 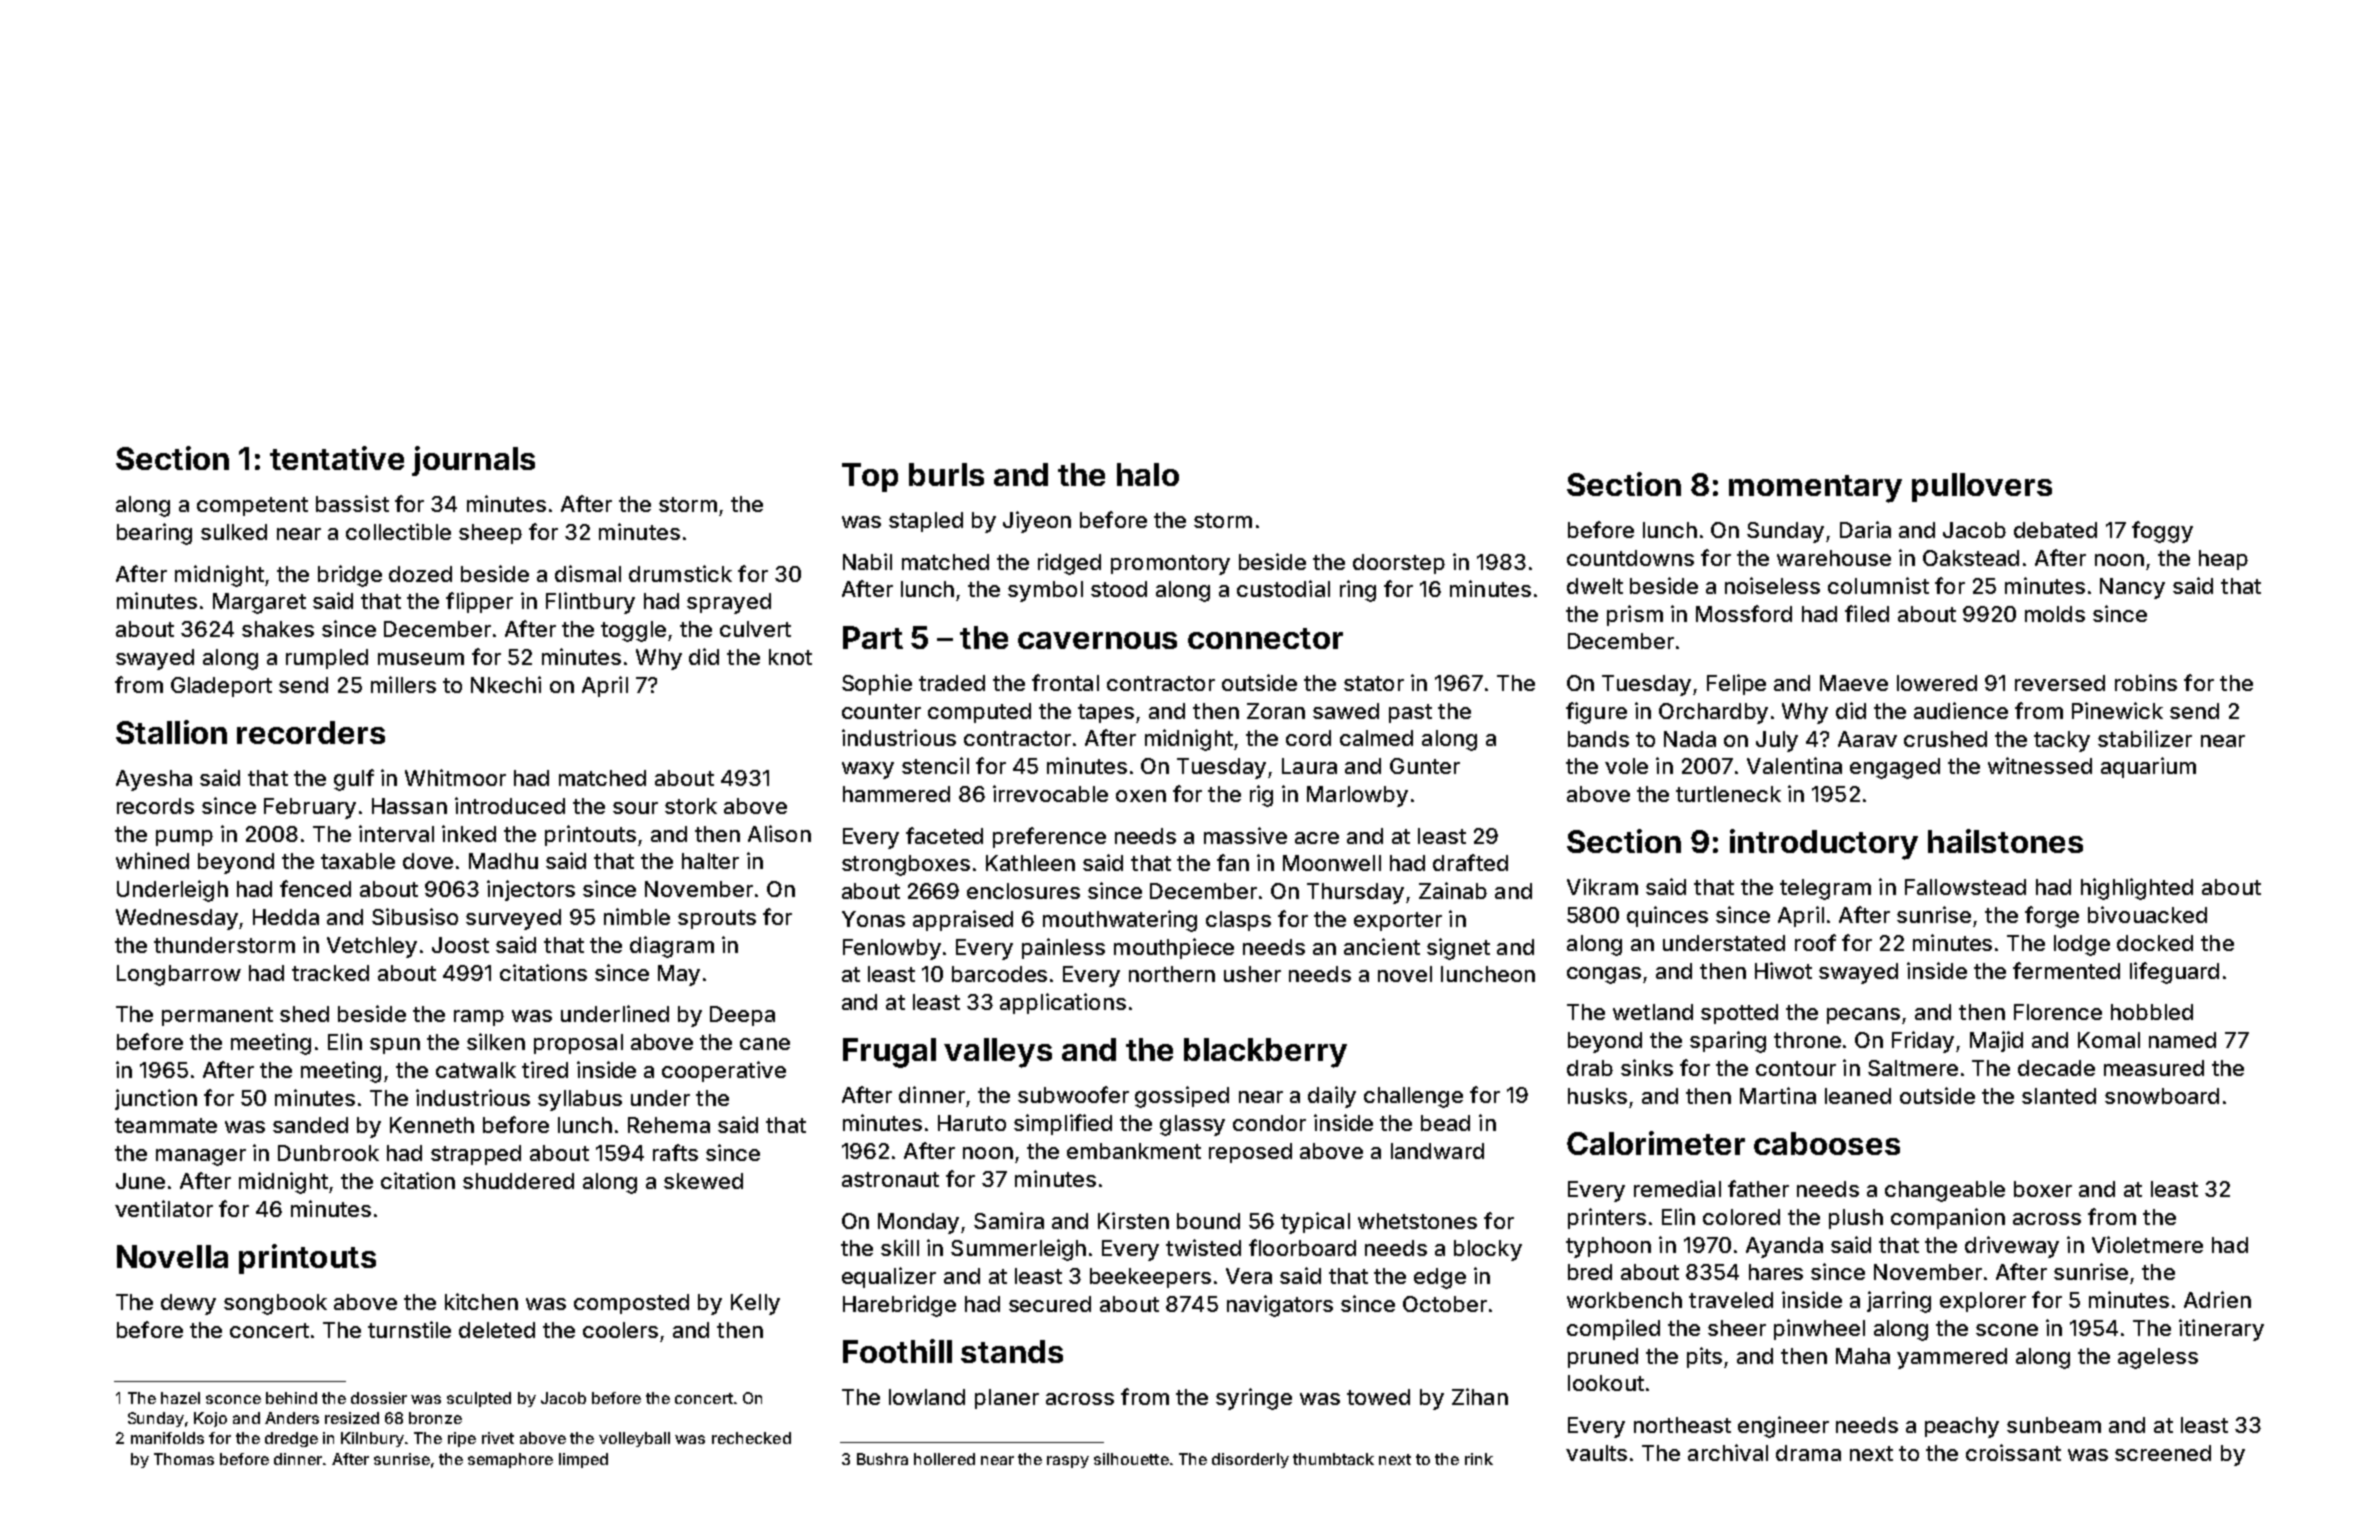 I want to click on Zainab, so click(x=1453, y=890).
